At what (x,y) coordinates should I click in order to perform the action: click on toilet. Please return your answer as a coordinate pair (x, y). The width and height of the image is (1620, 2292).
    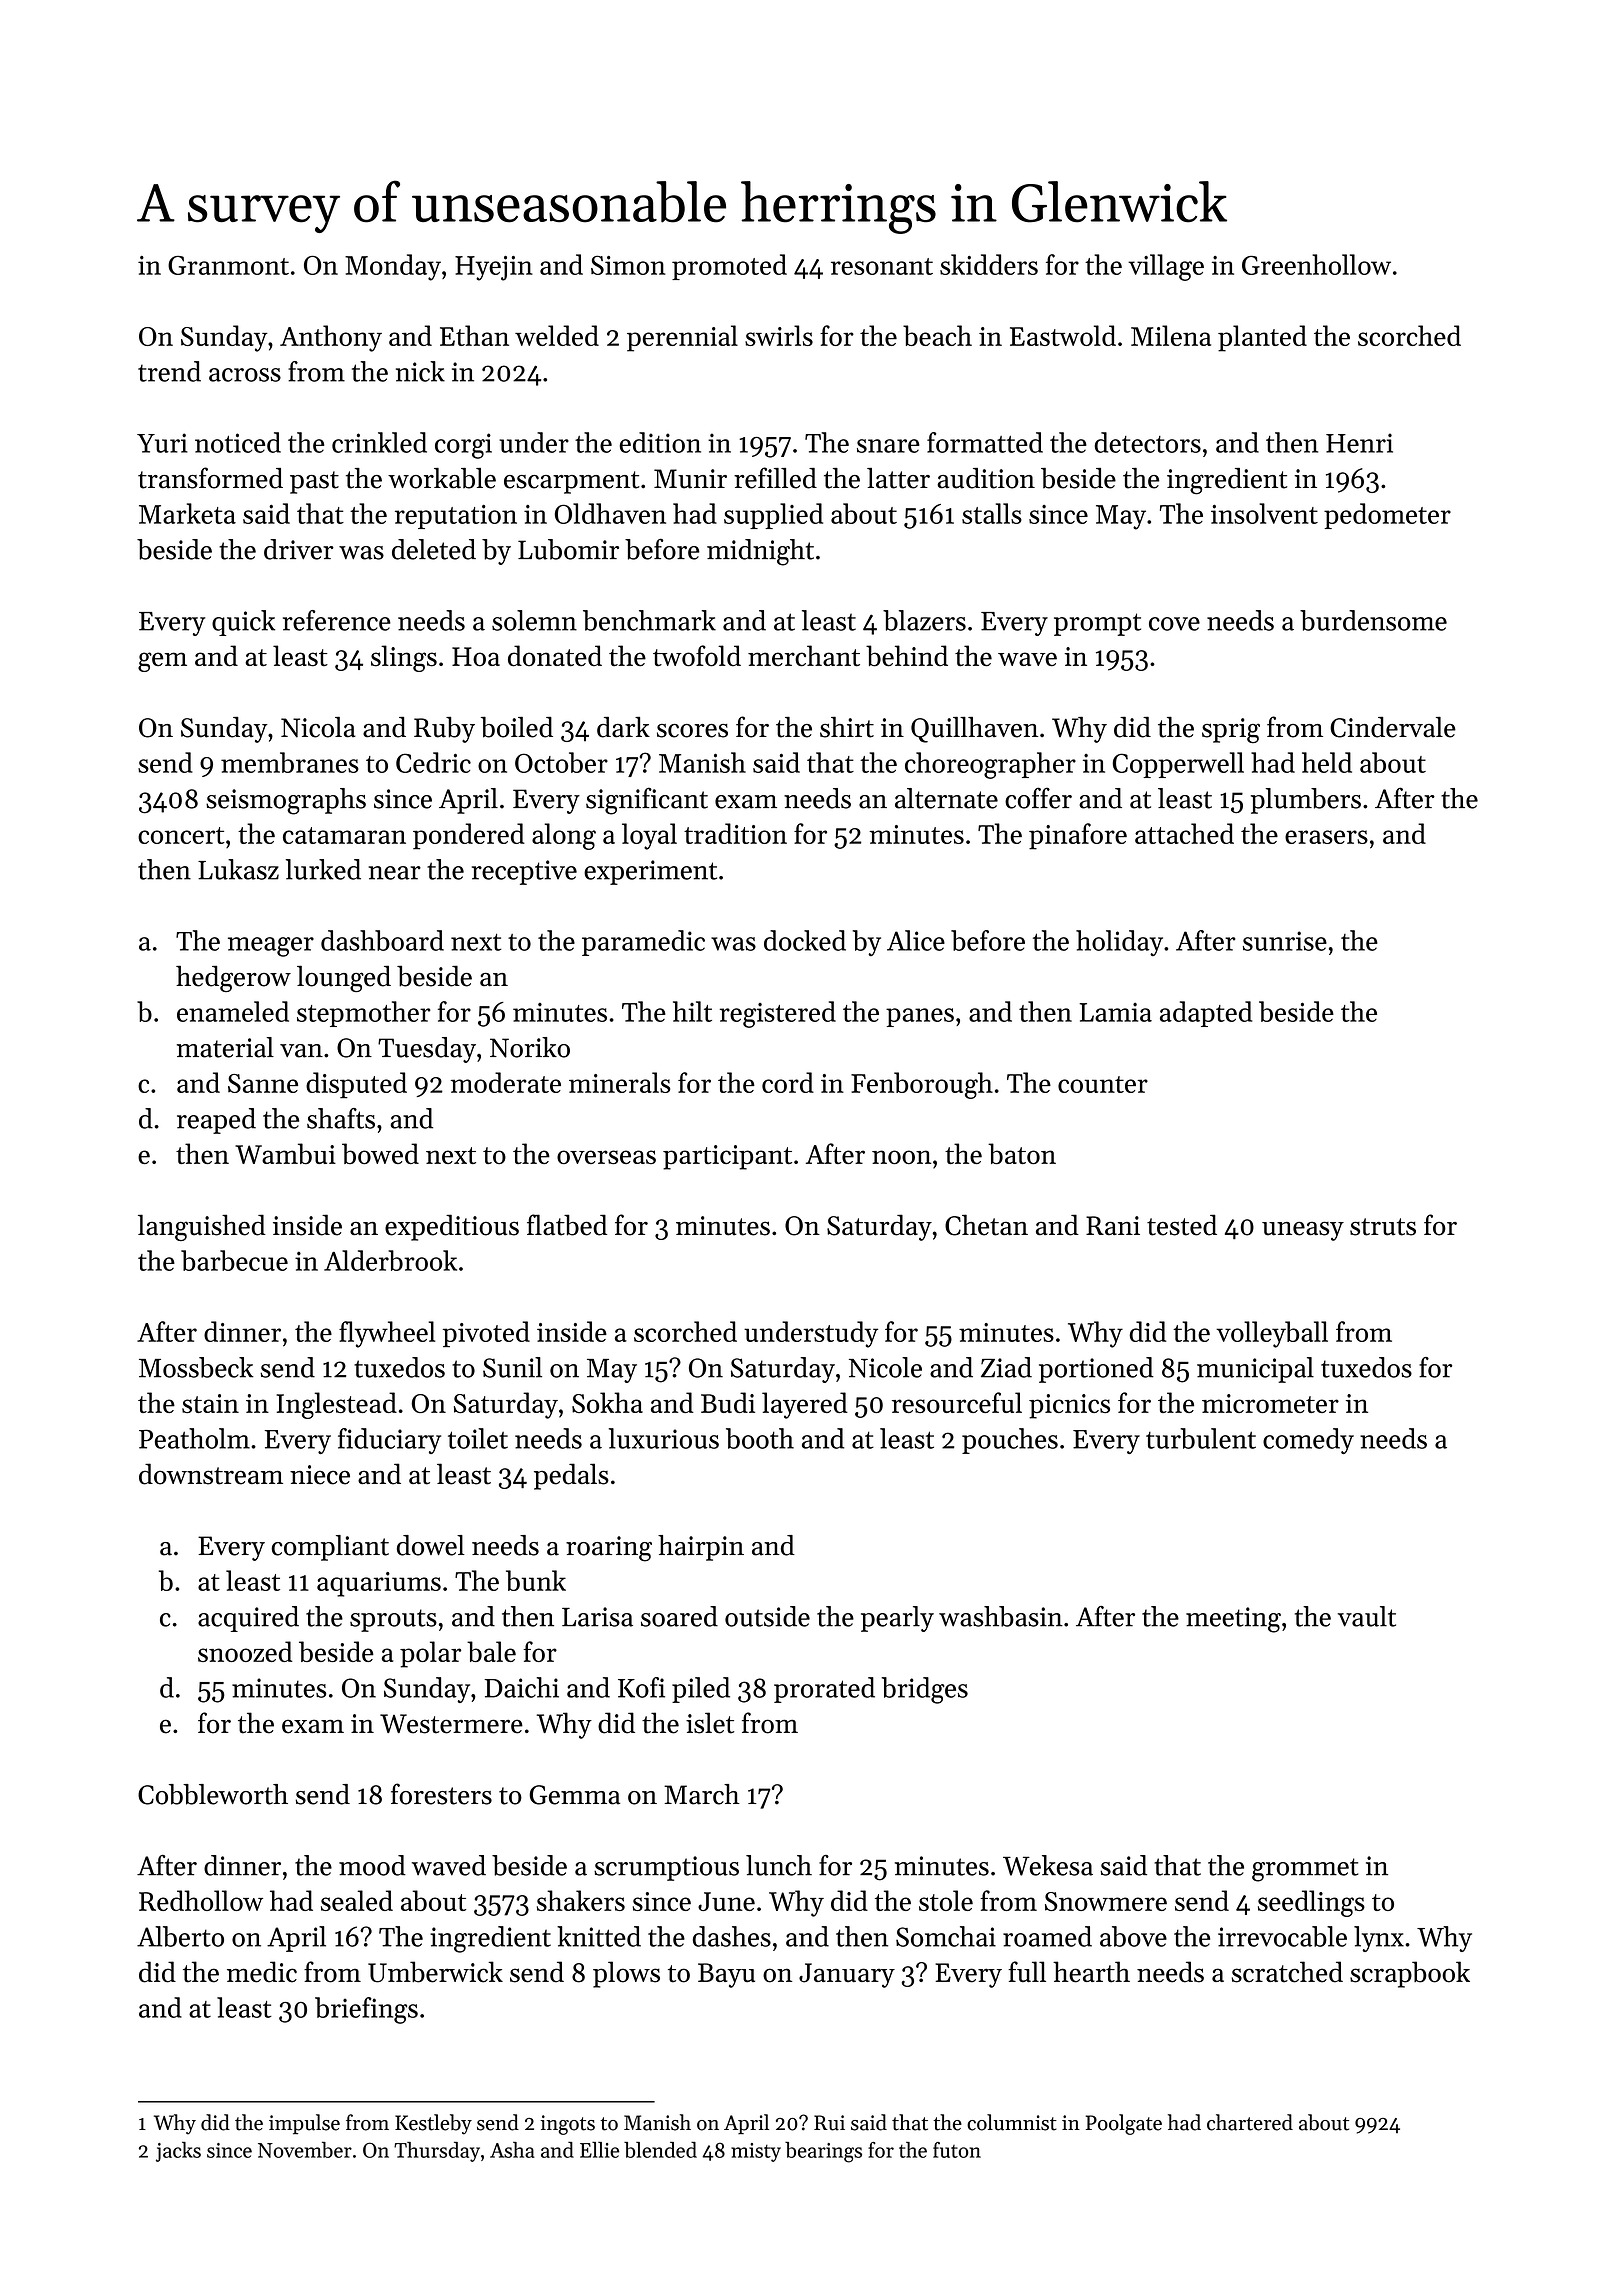
    Looking at the image, I should click on (478, 1438).
